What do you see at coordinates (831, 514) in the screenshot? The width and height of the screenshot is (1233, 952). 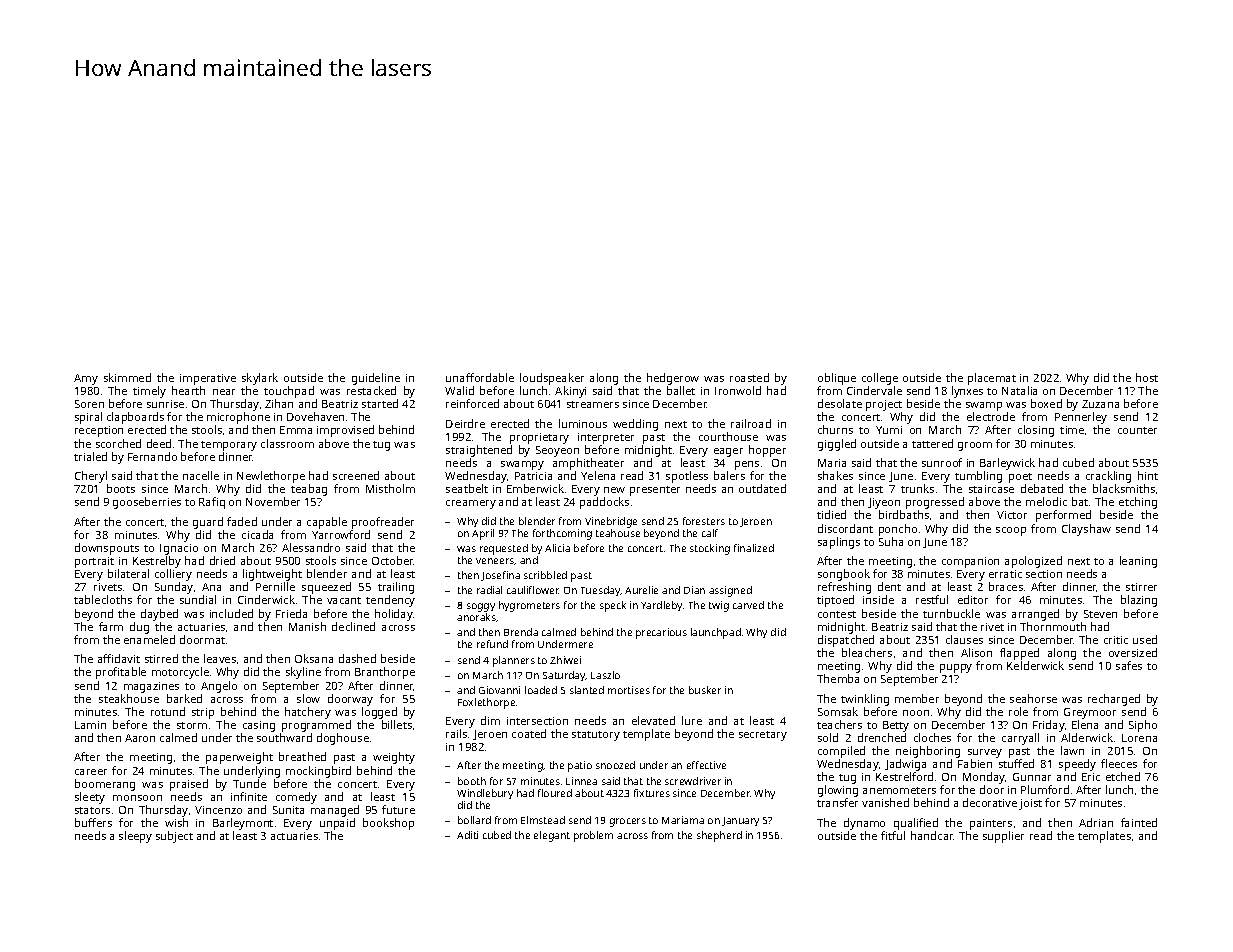 I see `tidied` at bounding box center [831, 514].
